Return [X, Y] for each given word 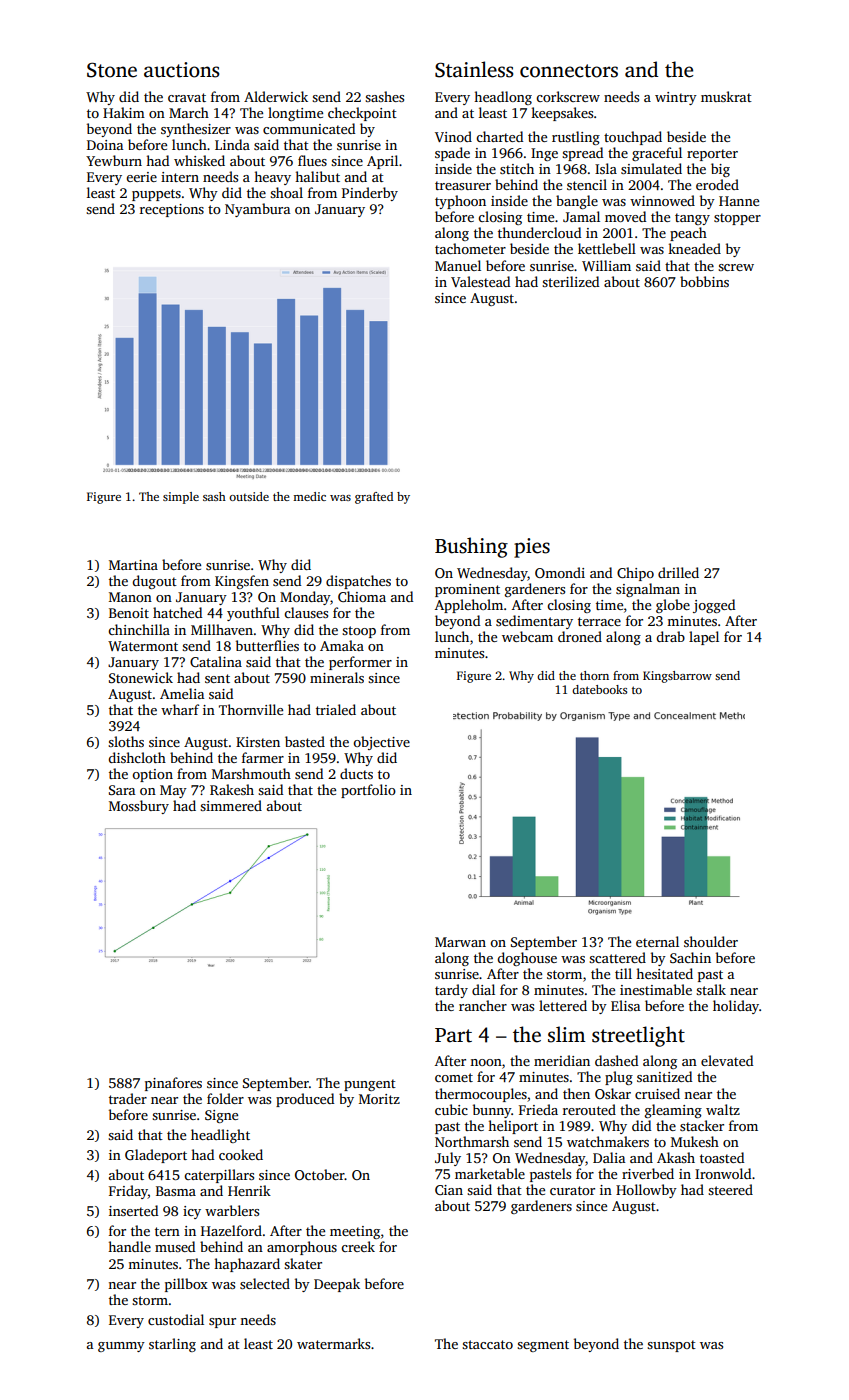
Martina [133, 565]
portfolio [368, 791]
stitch [517, 168]
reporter [712, 155]
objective [381, 743]
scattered [617, 957]
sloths [126, 741]
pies [532, 548]
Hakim [124, 112]
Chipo [635, 574]
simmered [231, 805]
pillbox [186, 1285]
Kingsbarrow [677, 677]
